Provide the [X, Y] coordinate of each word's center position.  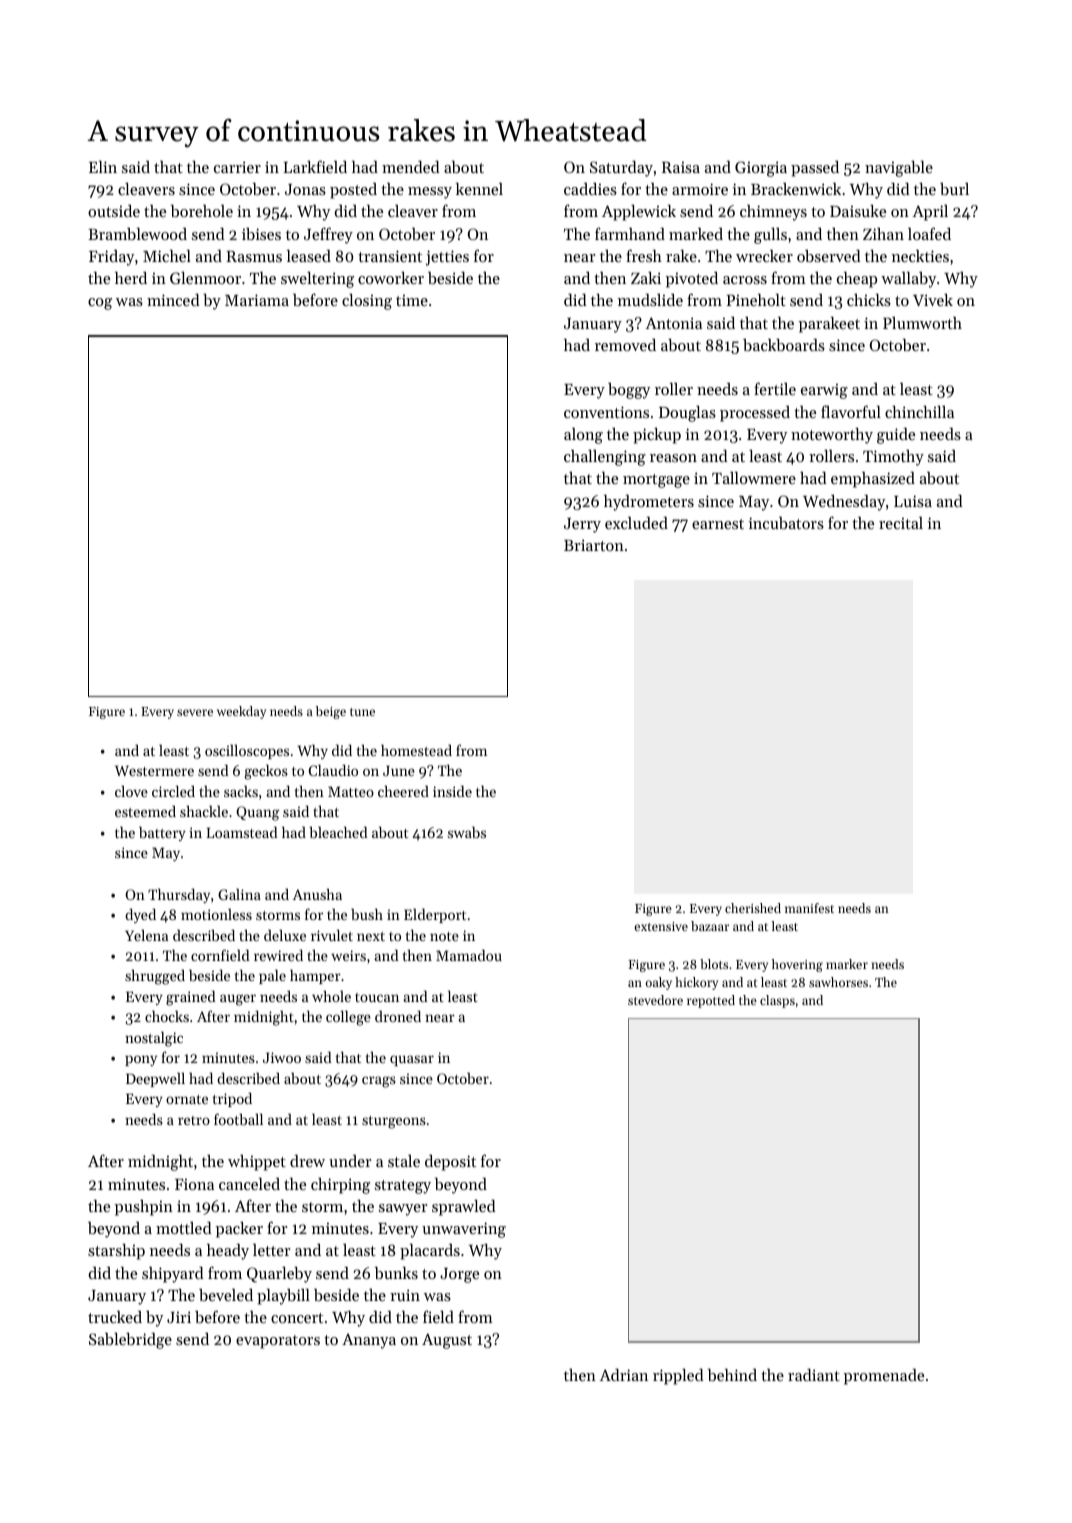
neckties [920, 256]
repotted [711, 1001]
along [583, 436]
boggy [629, 391]
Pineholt [756, 299]
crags [379, 1082]
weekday [241, 712]
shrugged [155, 977]
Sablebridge [130, 1340]
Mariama [257, 300]
